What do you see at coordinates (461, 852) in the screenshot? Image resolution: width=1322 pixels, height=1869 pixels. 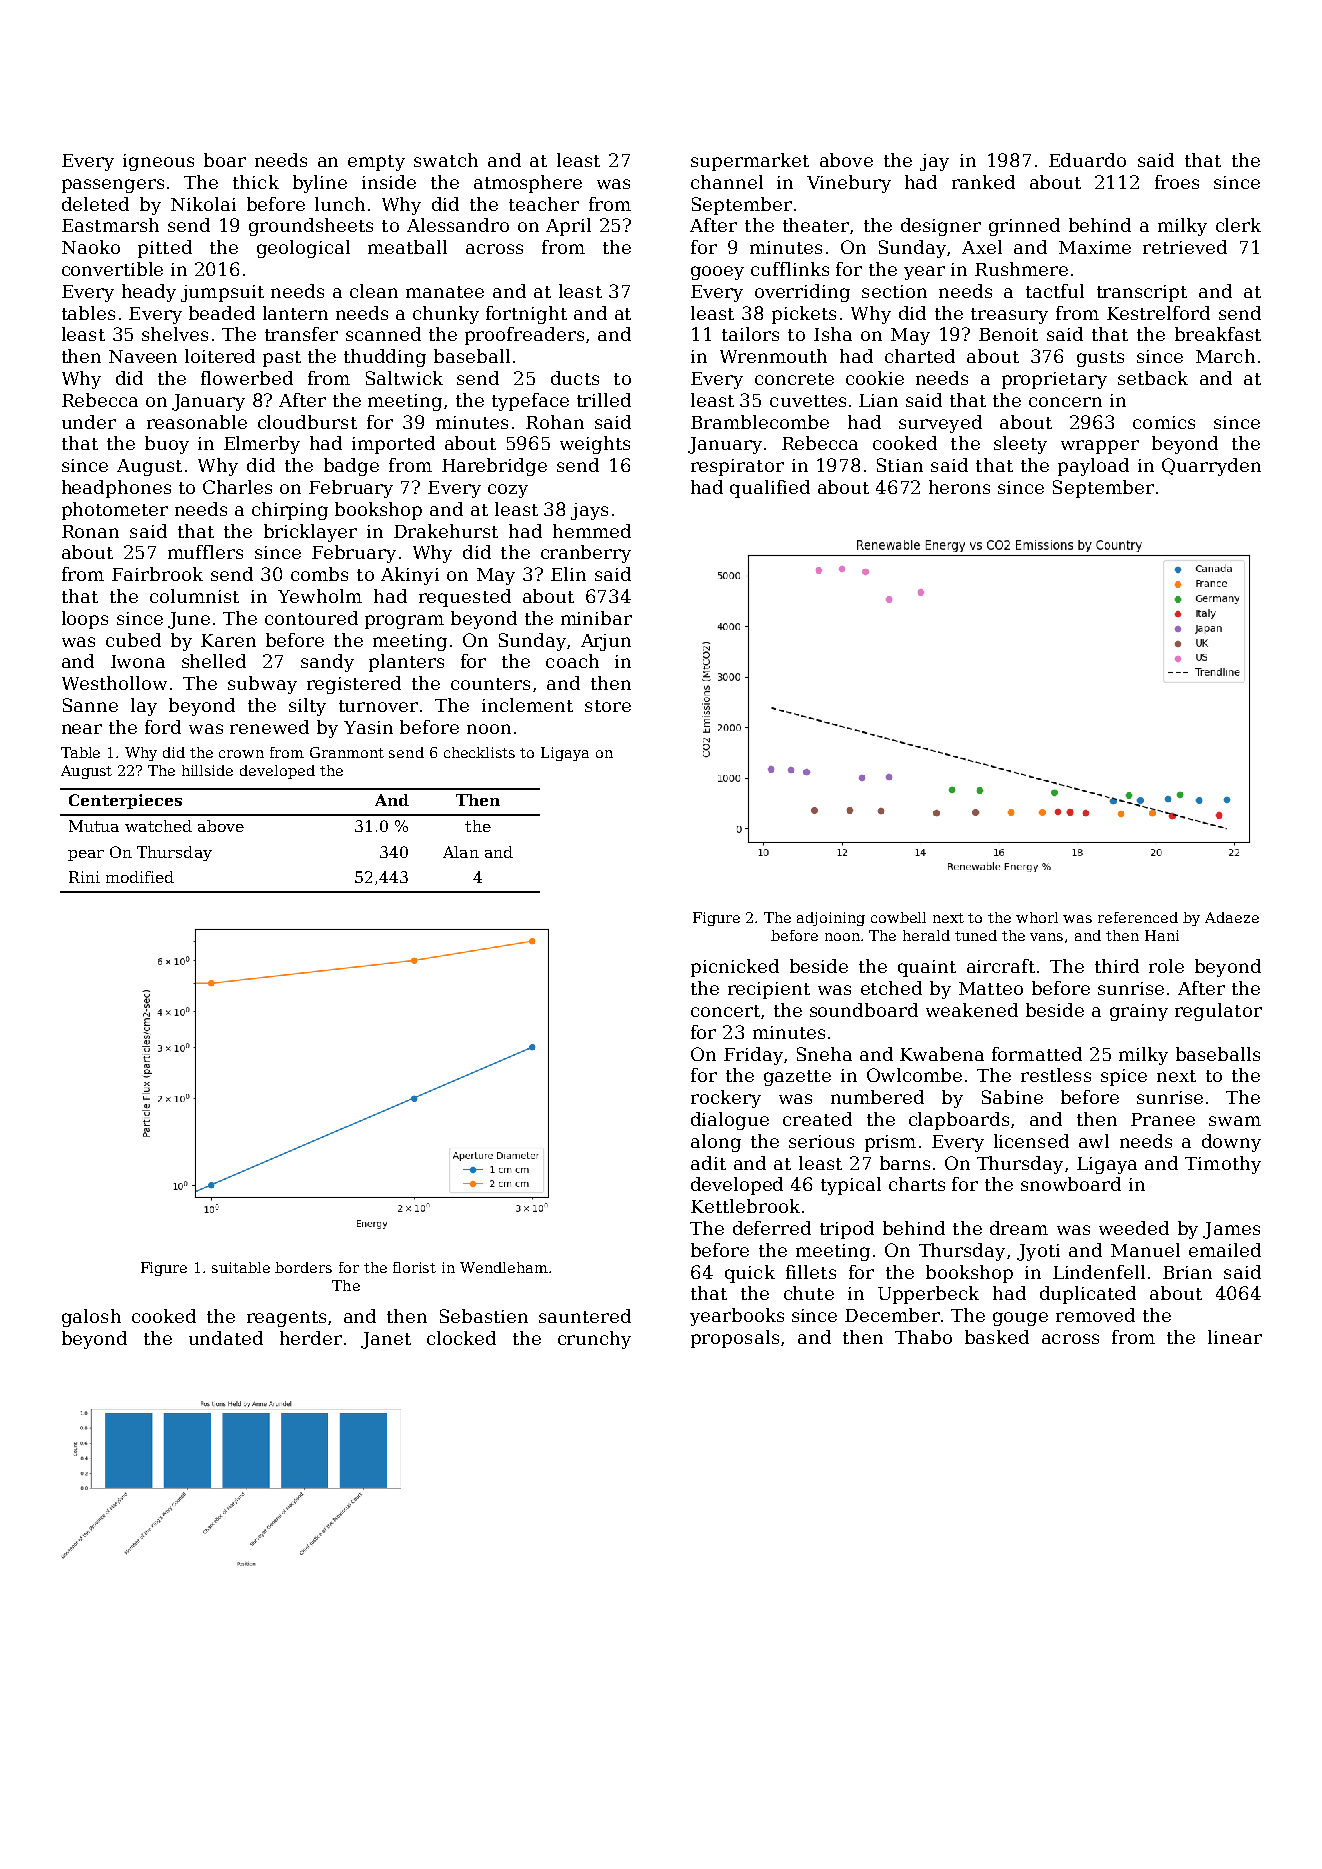 I see `Alan` at bounding box center [461, 852].
